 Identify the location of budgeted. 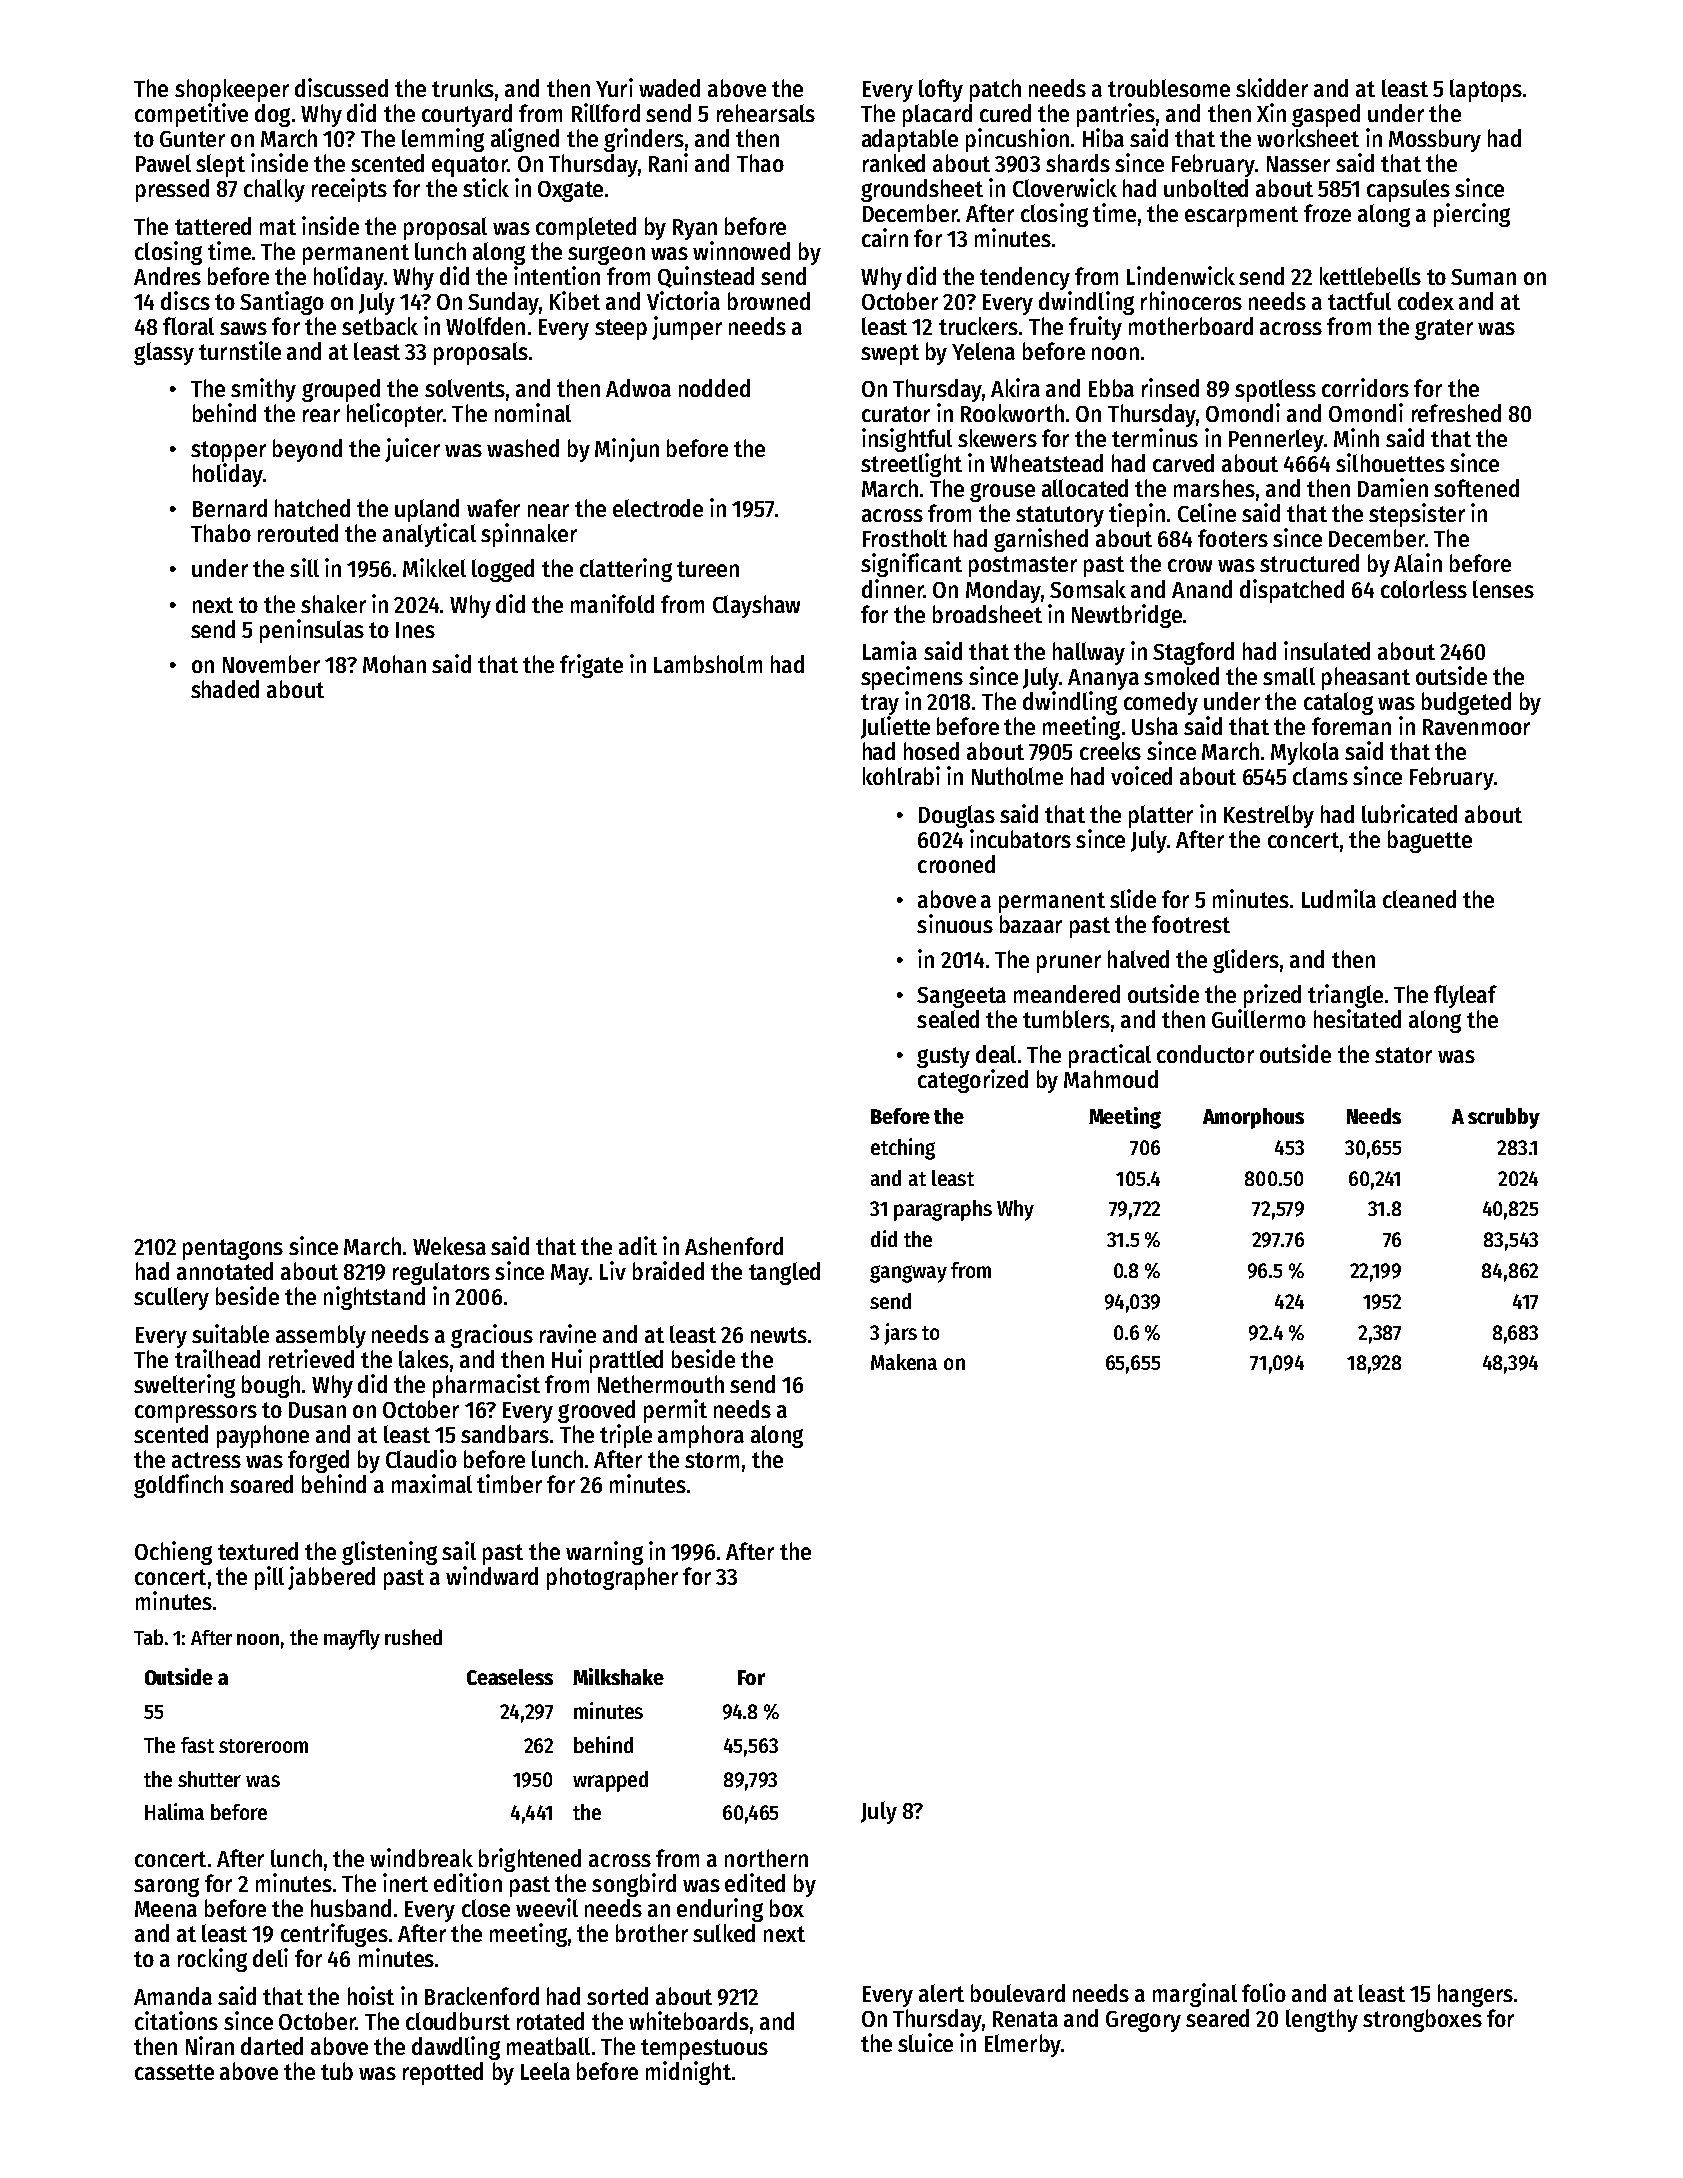
(1466, 703).
